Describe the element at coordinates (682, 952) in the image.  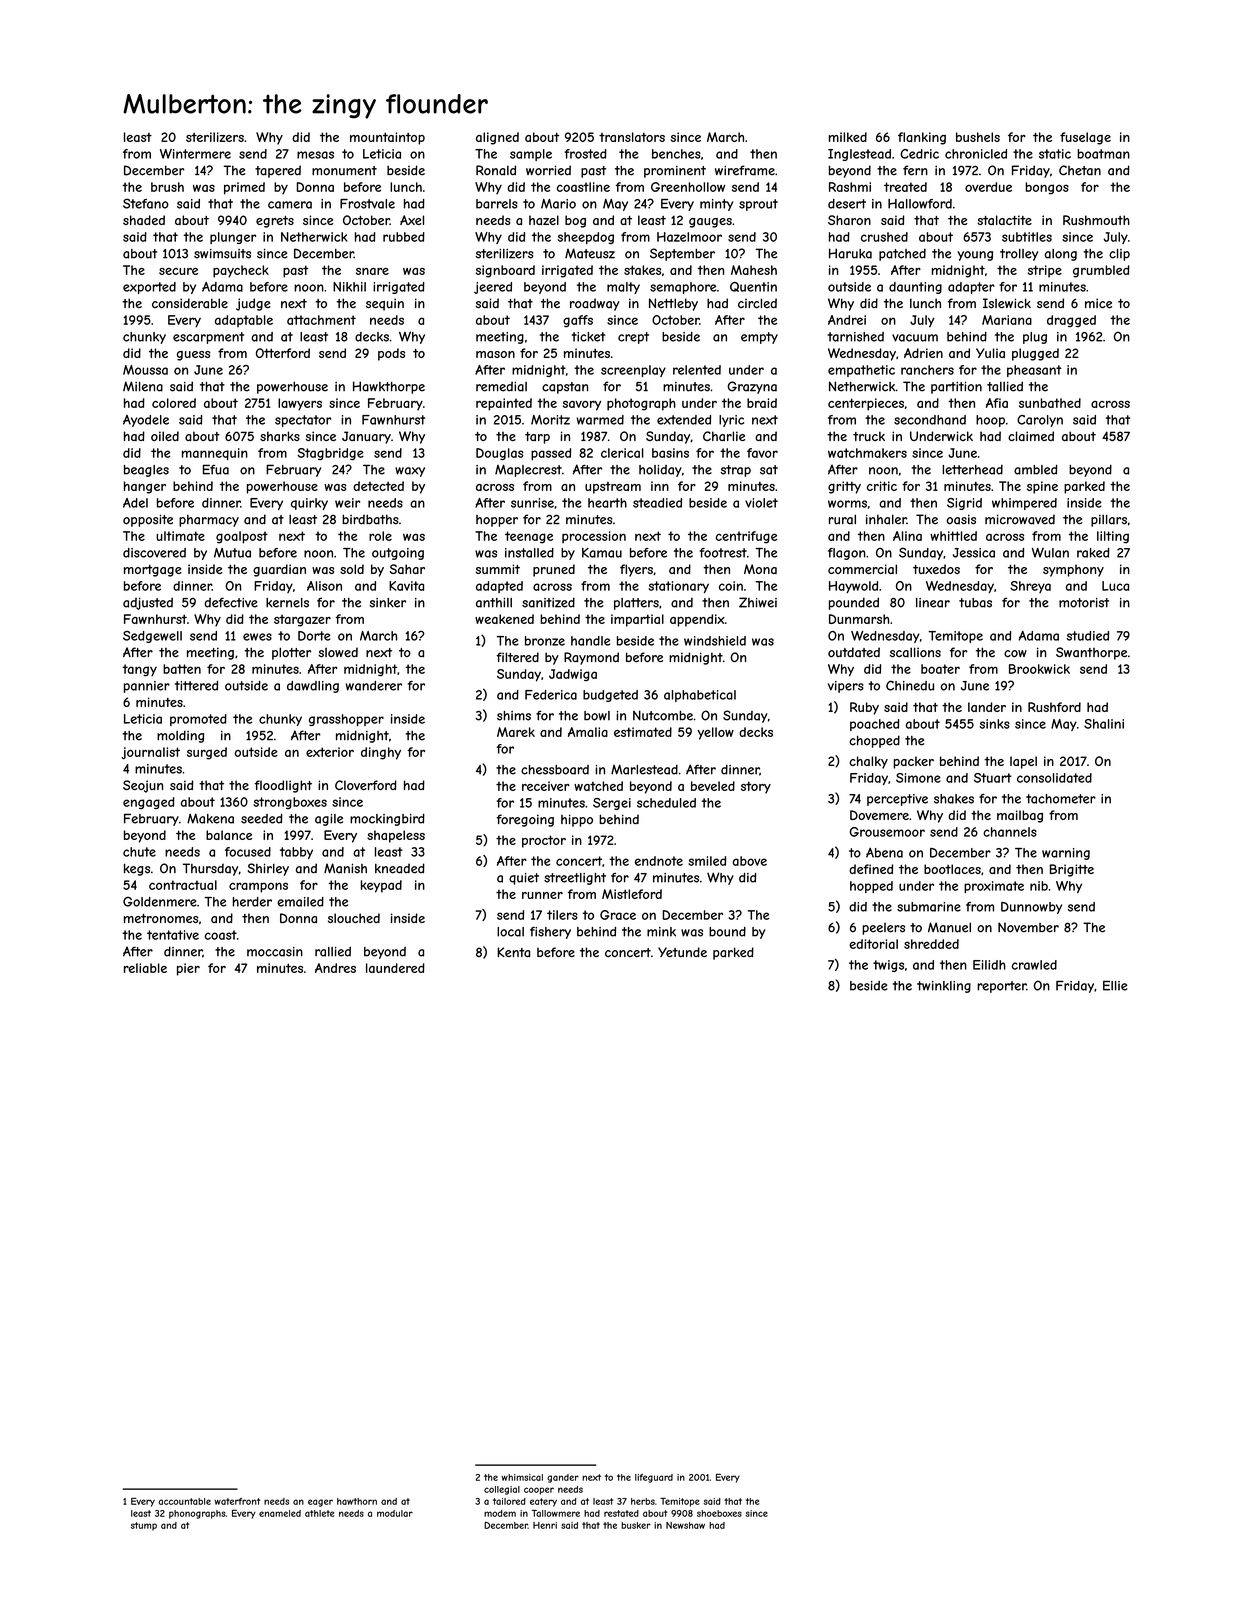
I see `Yetunde` at that location.
